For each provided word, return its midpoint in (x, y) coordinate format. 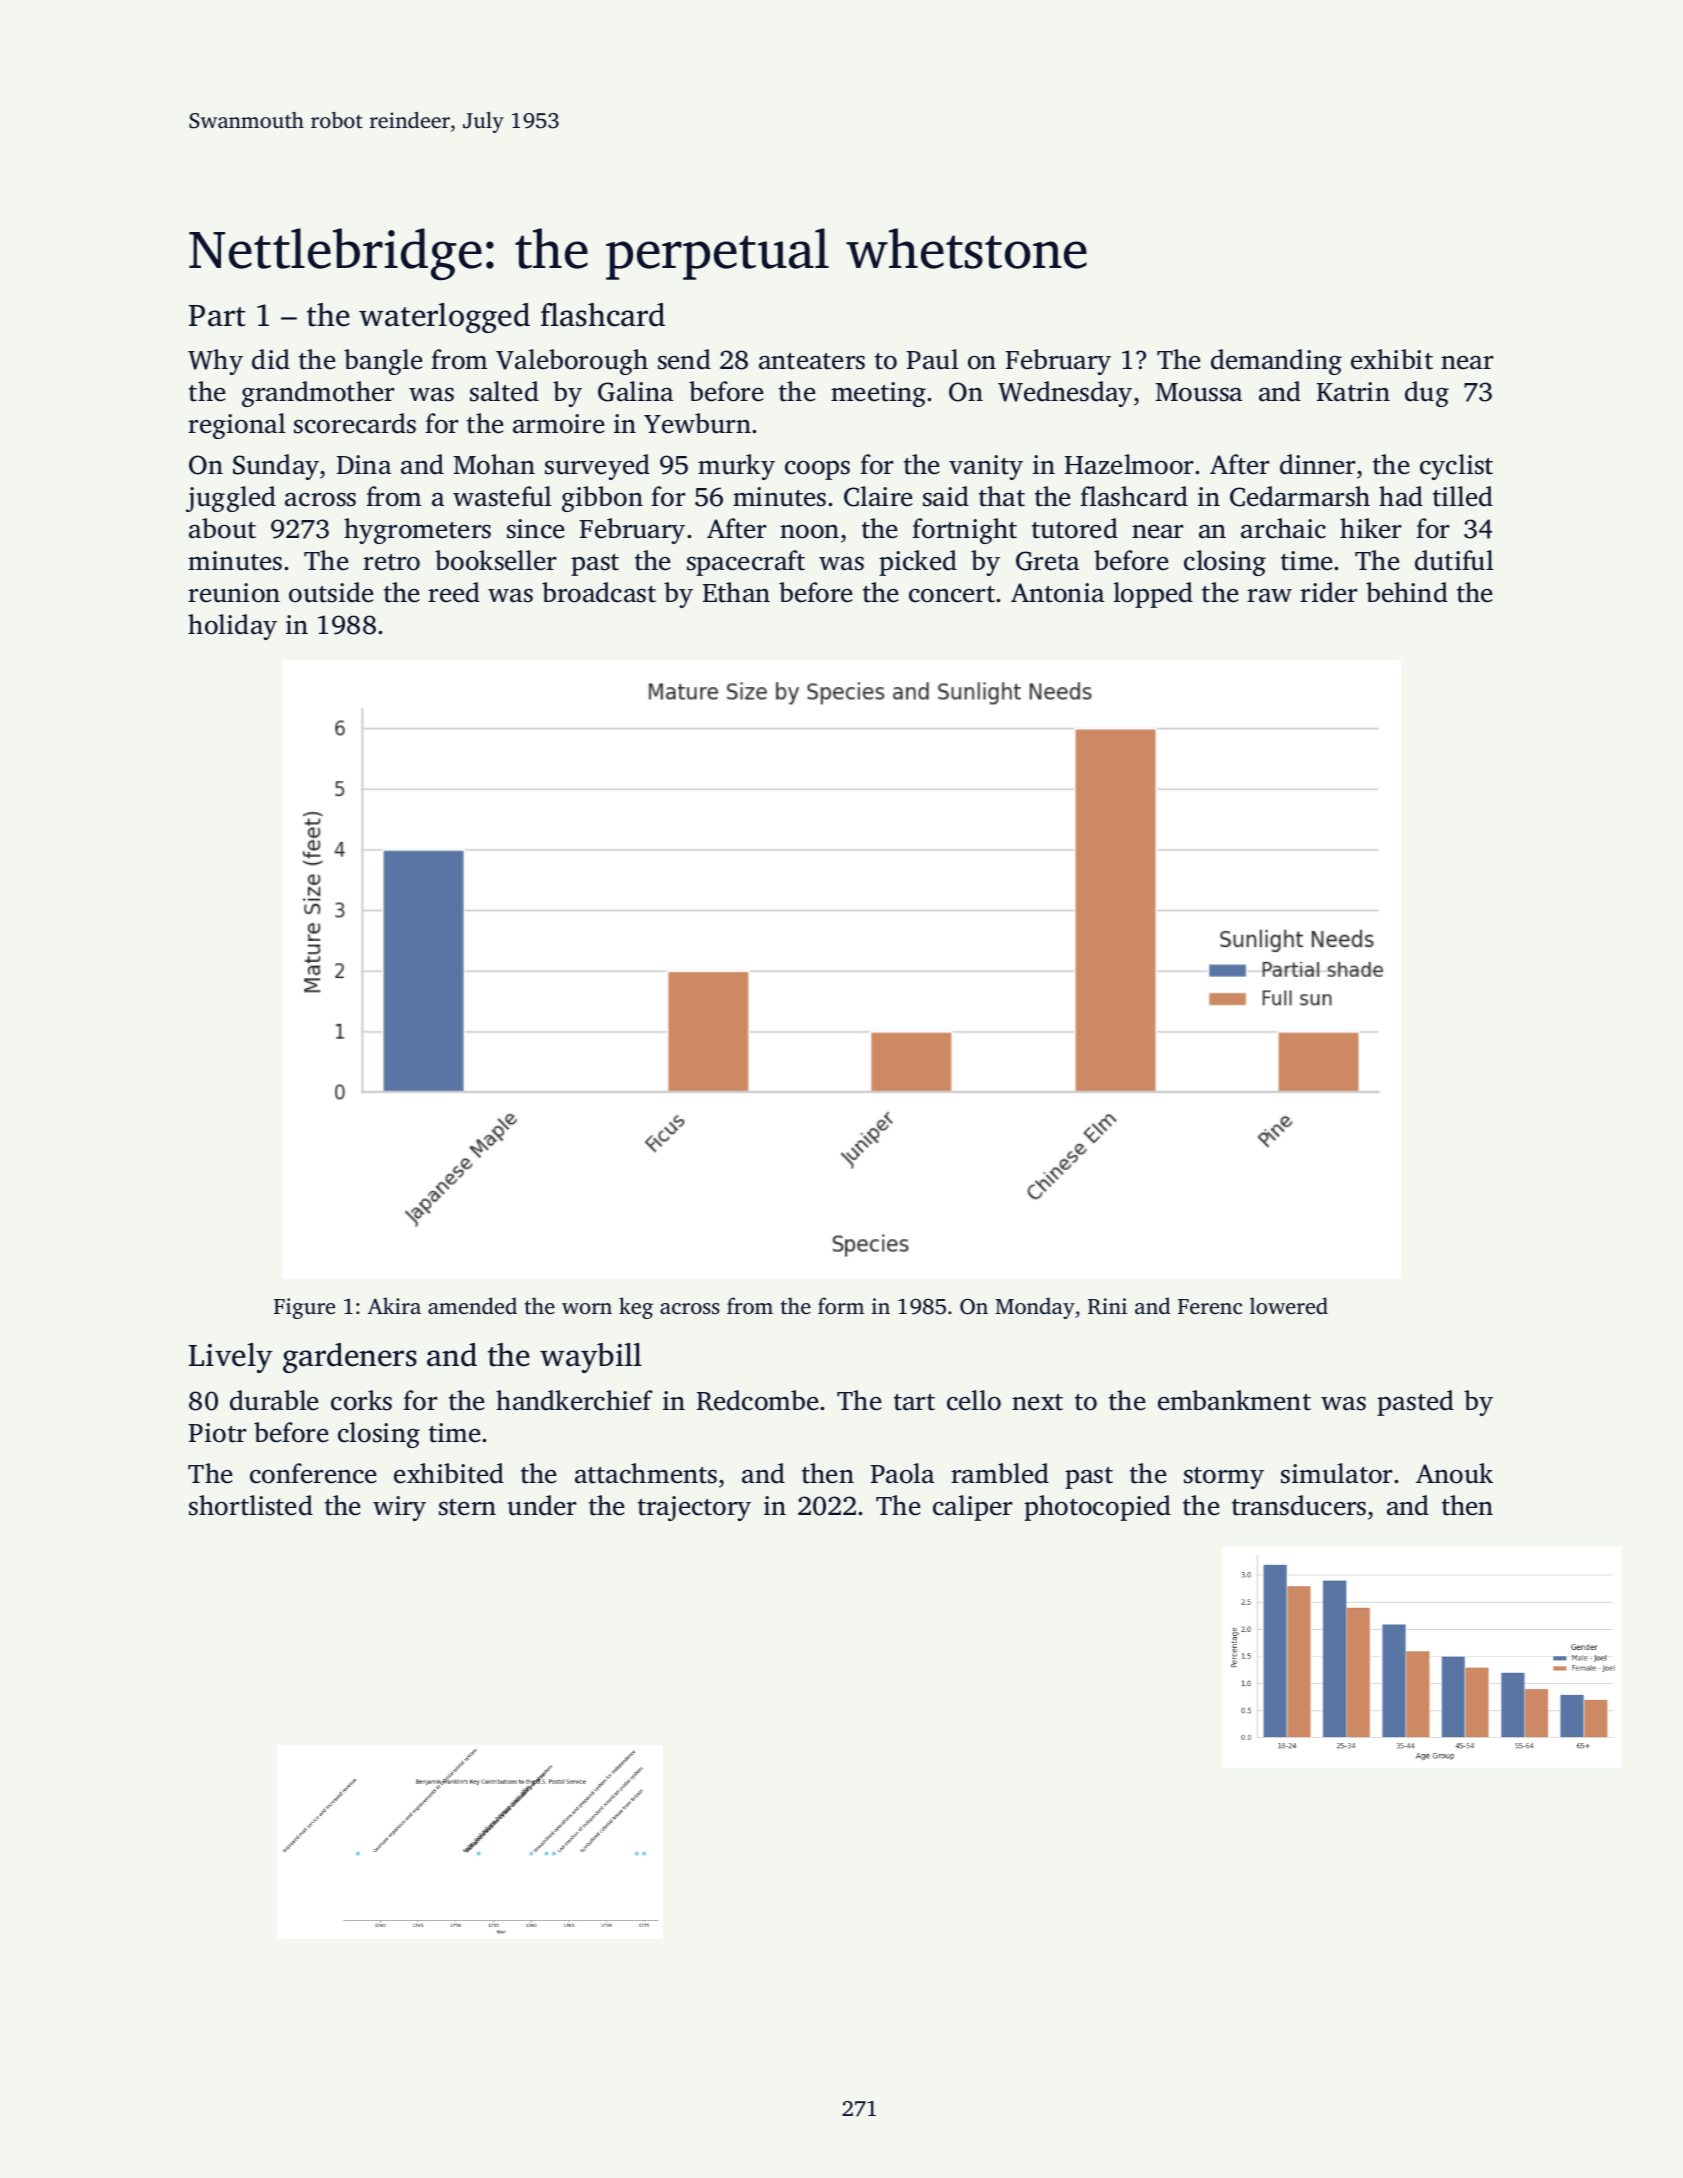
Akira (394, 1305)
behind (1407, 592)
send (684, 359)
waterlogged (444, 318)
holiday (232, 627)
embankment (1234, 1400)
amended (472, 1305)
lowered (1289, 1305)
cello (974, 1400)
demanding (1276, 362)
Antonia (1057, 593)
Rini (1107, 1306)
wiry (399, 1508)
